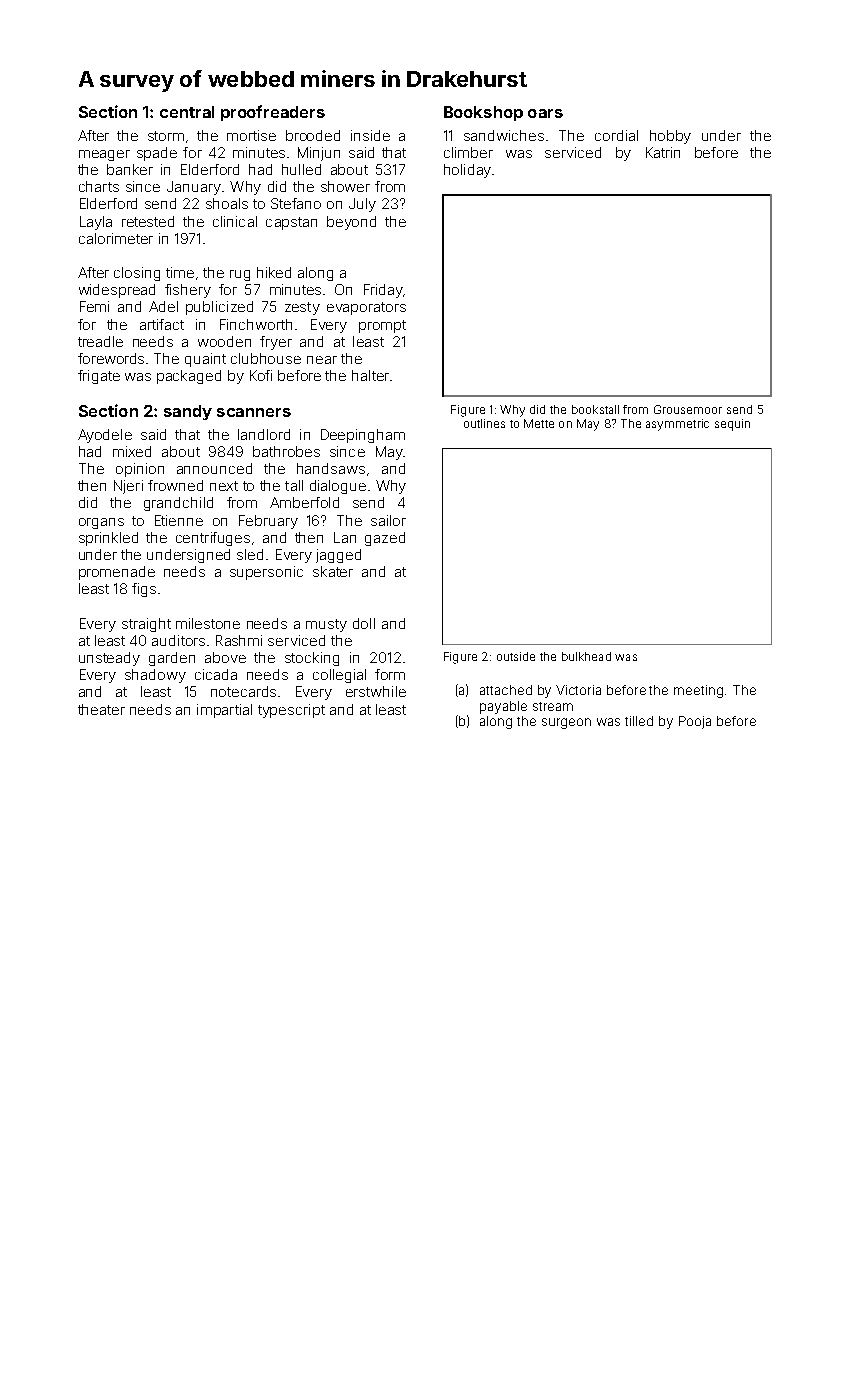 Image resolution: width=849 pixels, height=1400 pixels. I want to click on beyond, so click(351, 223).
